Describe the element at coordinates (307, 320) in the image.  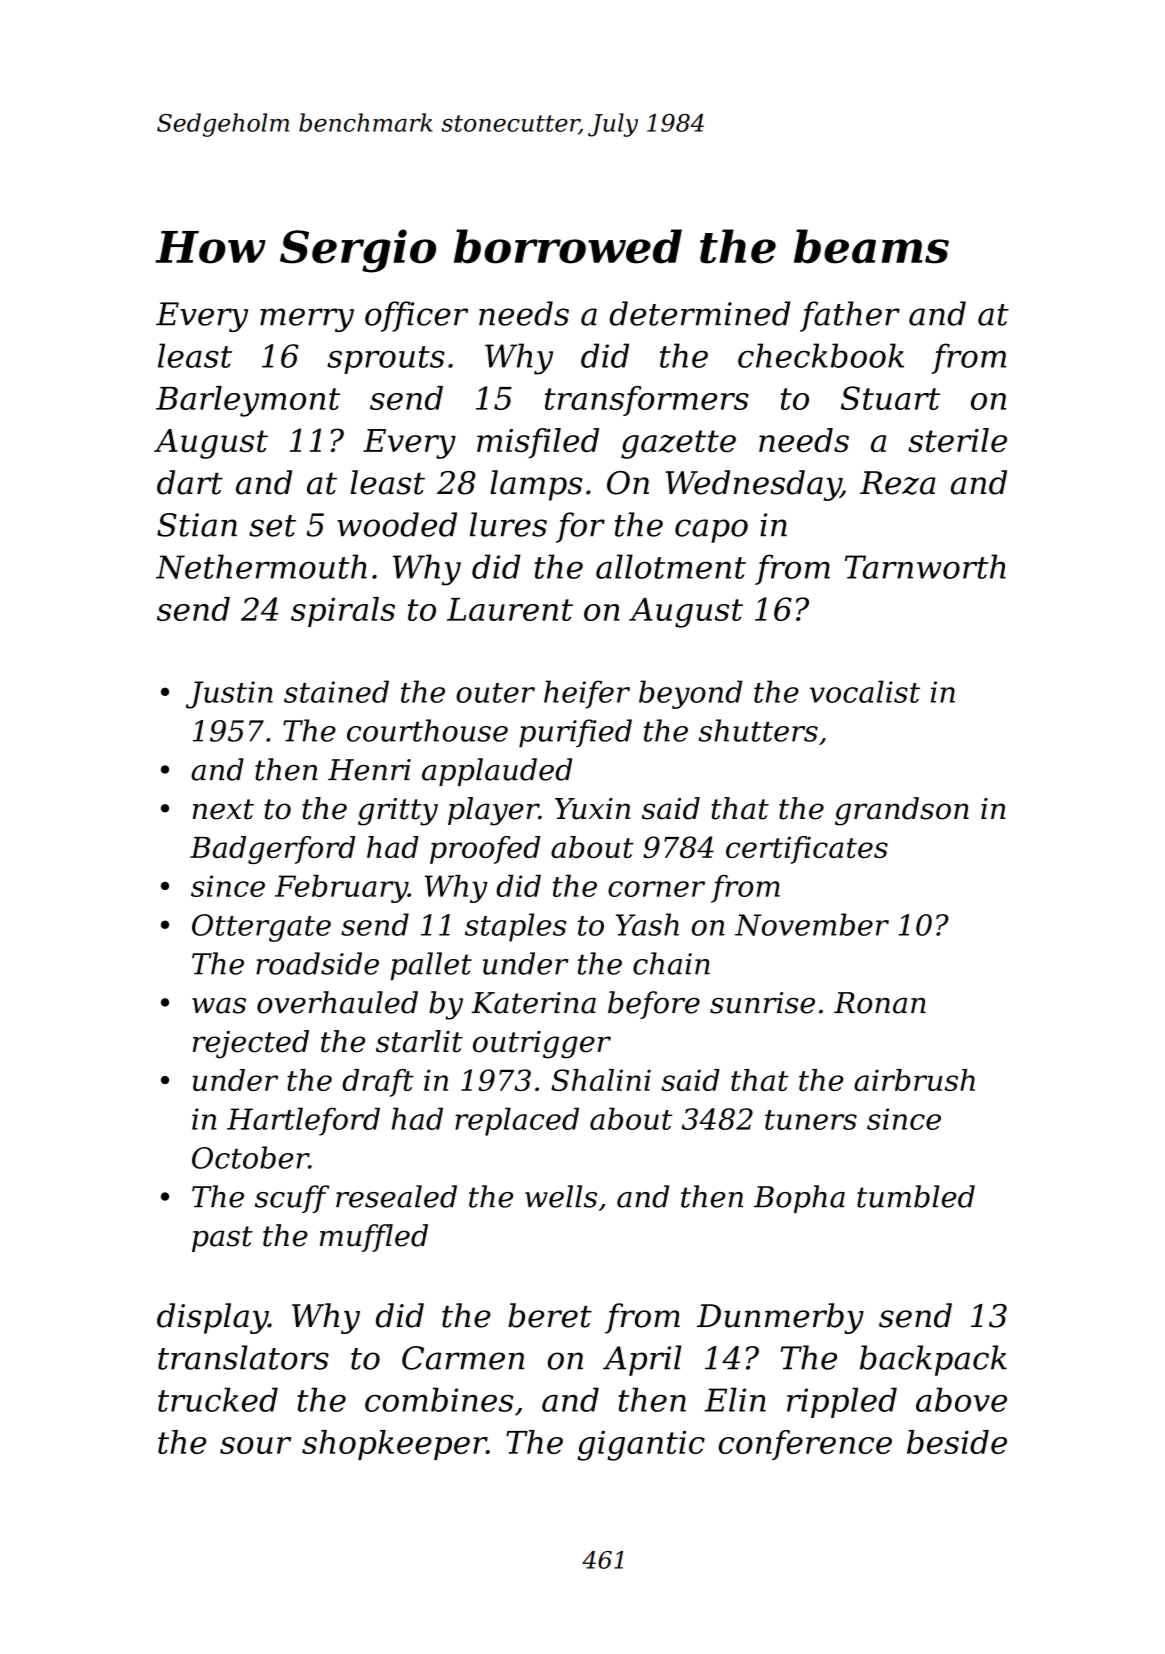
I see `merry` at that location.
